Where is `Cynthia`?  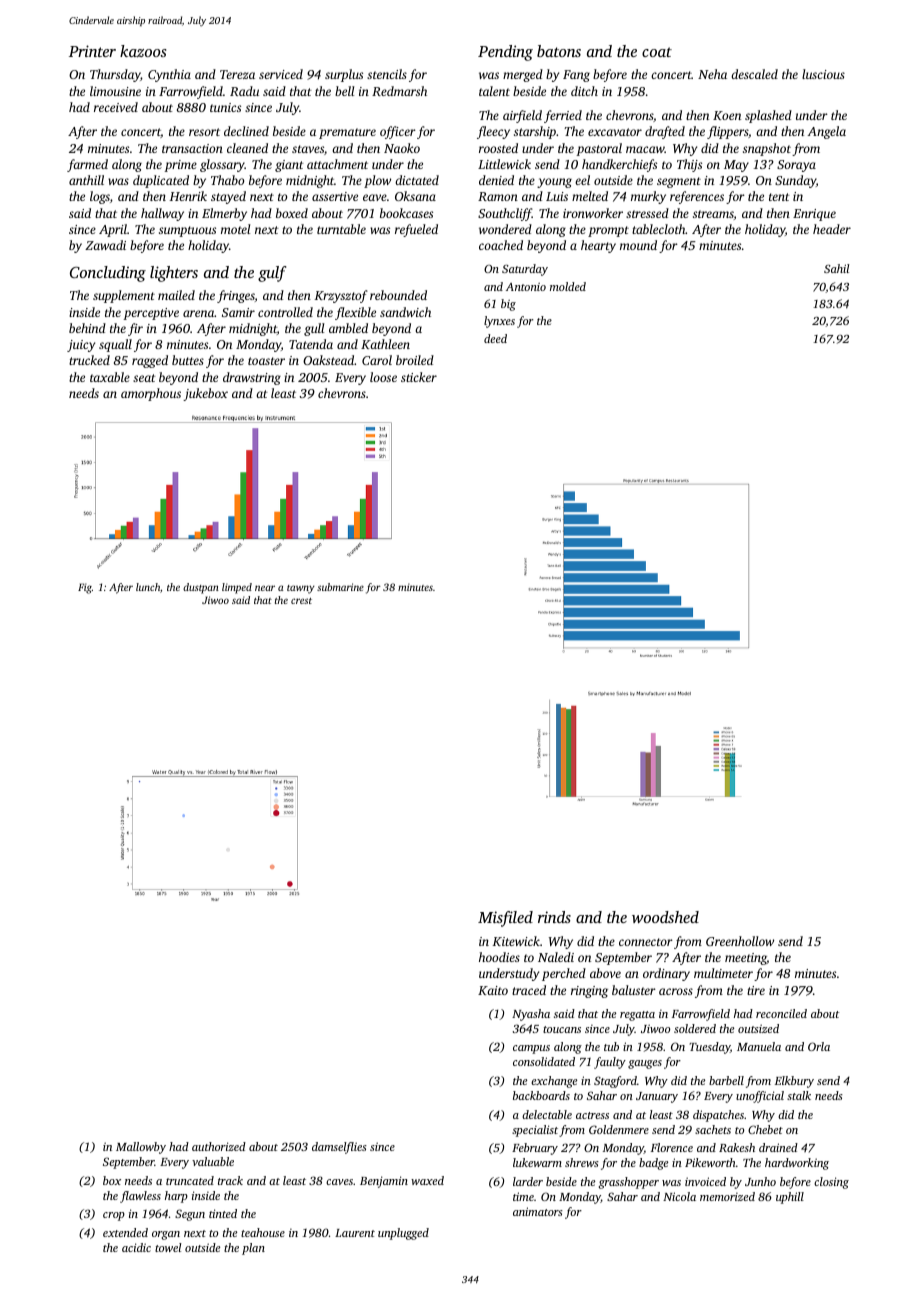 Cynthia is located at coordinates (169, 75).
